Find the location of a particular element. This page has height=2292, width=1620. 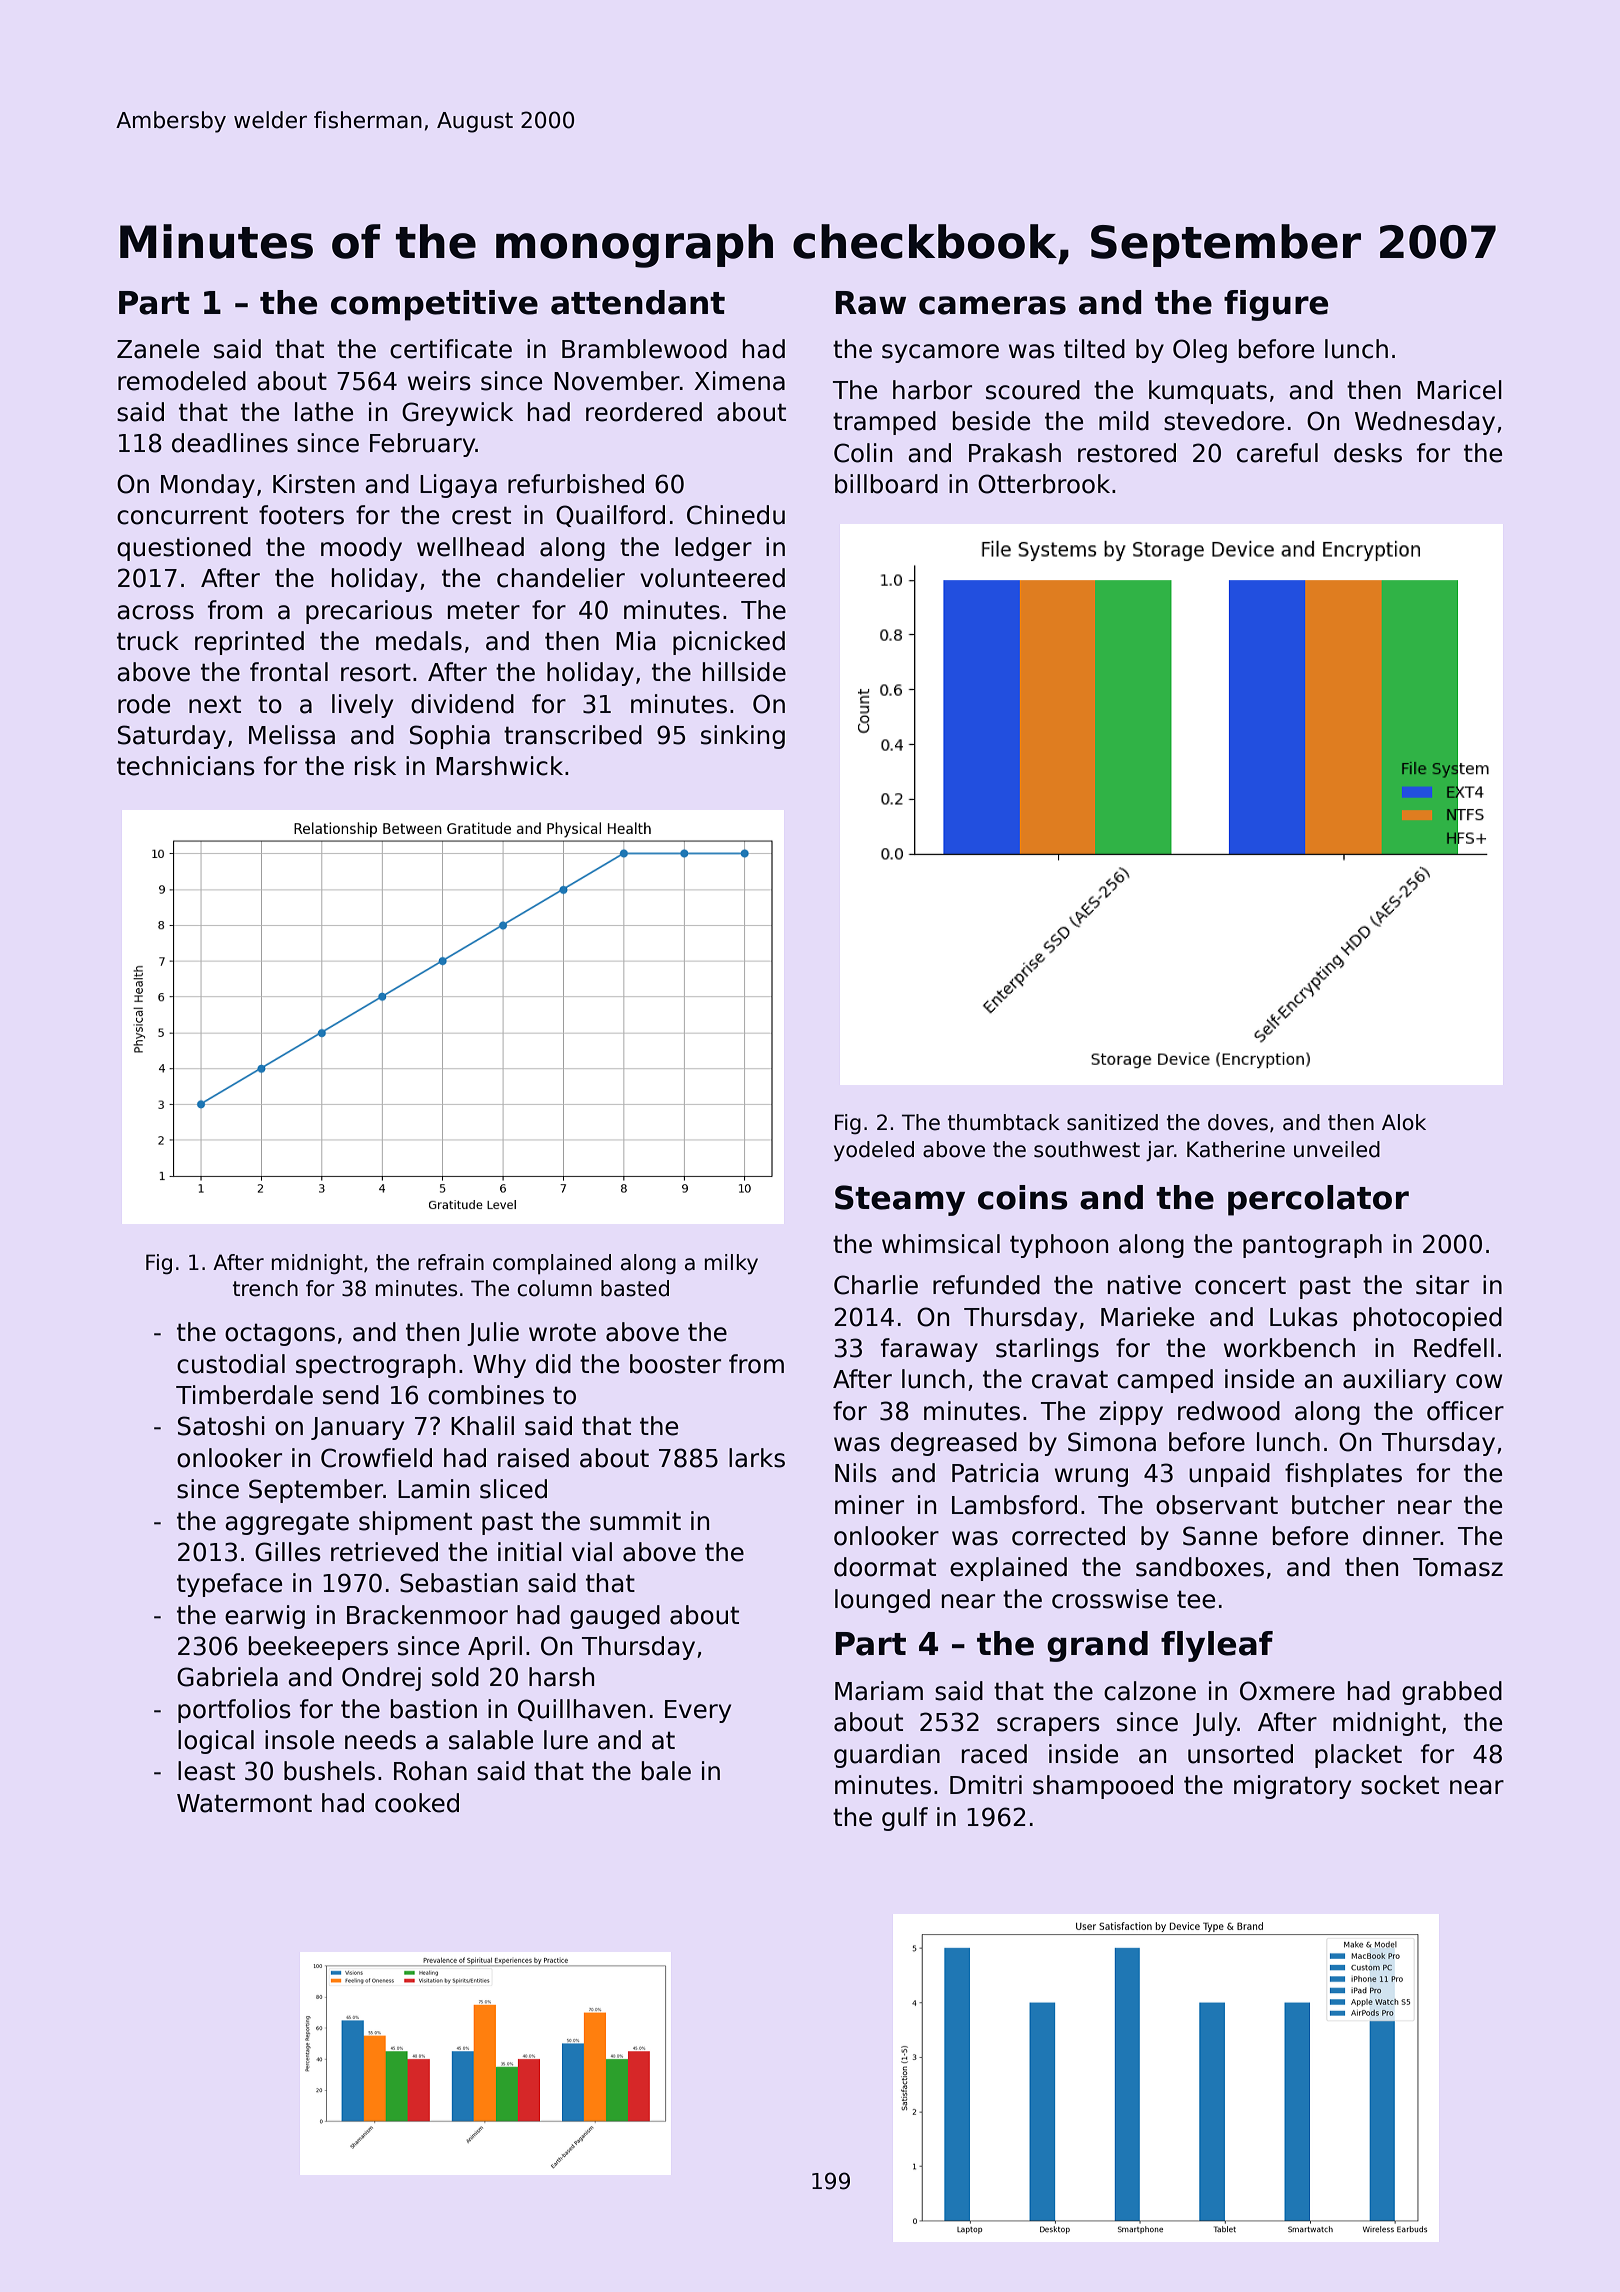

risk is located at coordinates (375, 766).
